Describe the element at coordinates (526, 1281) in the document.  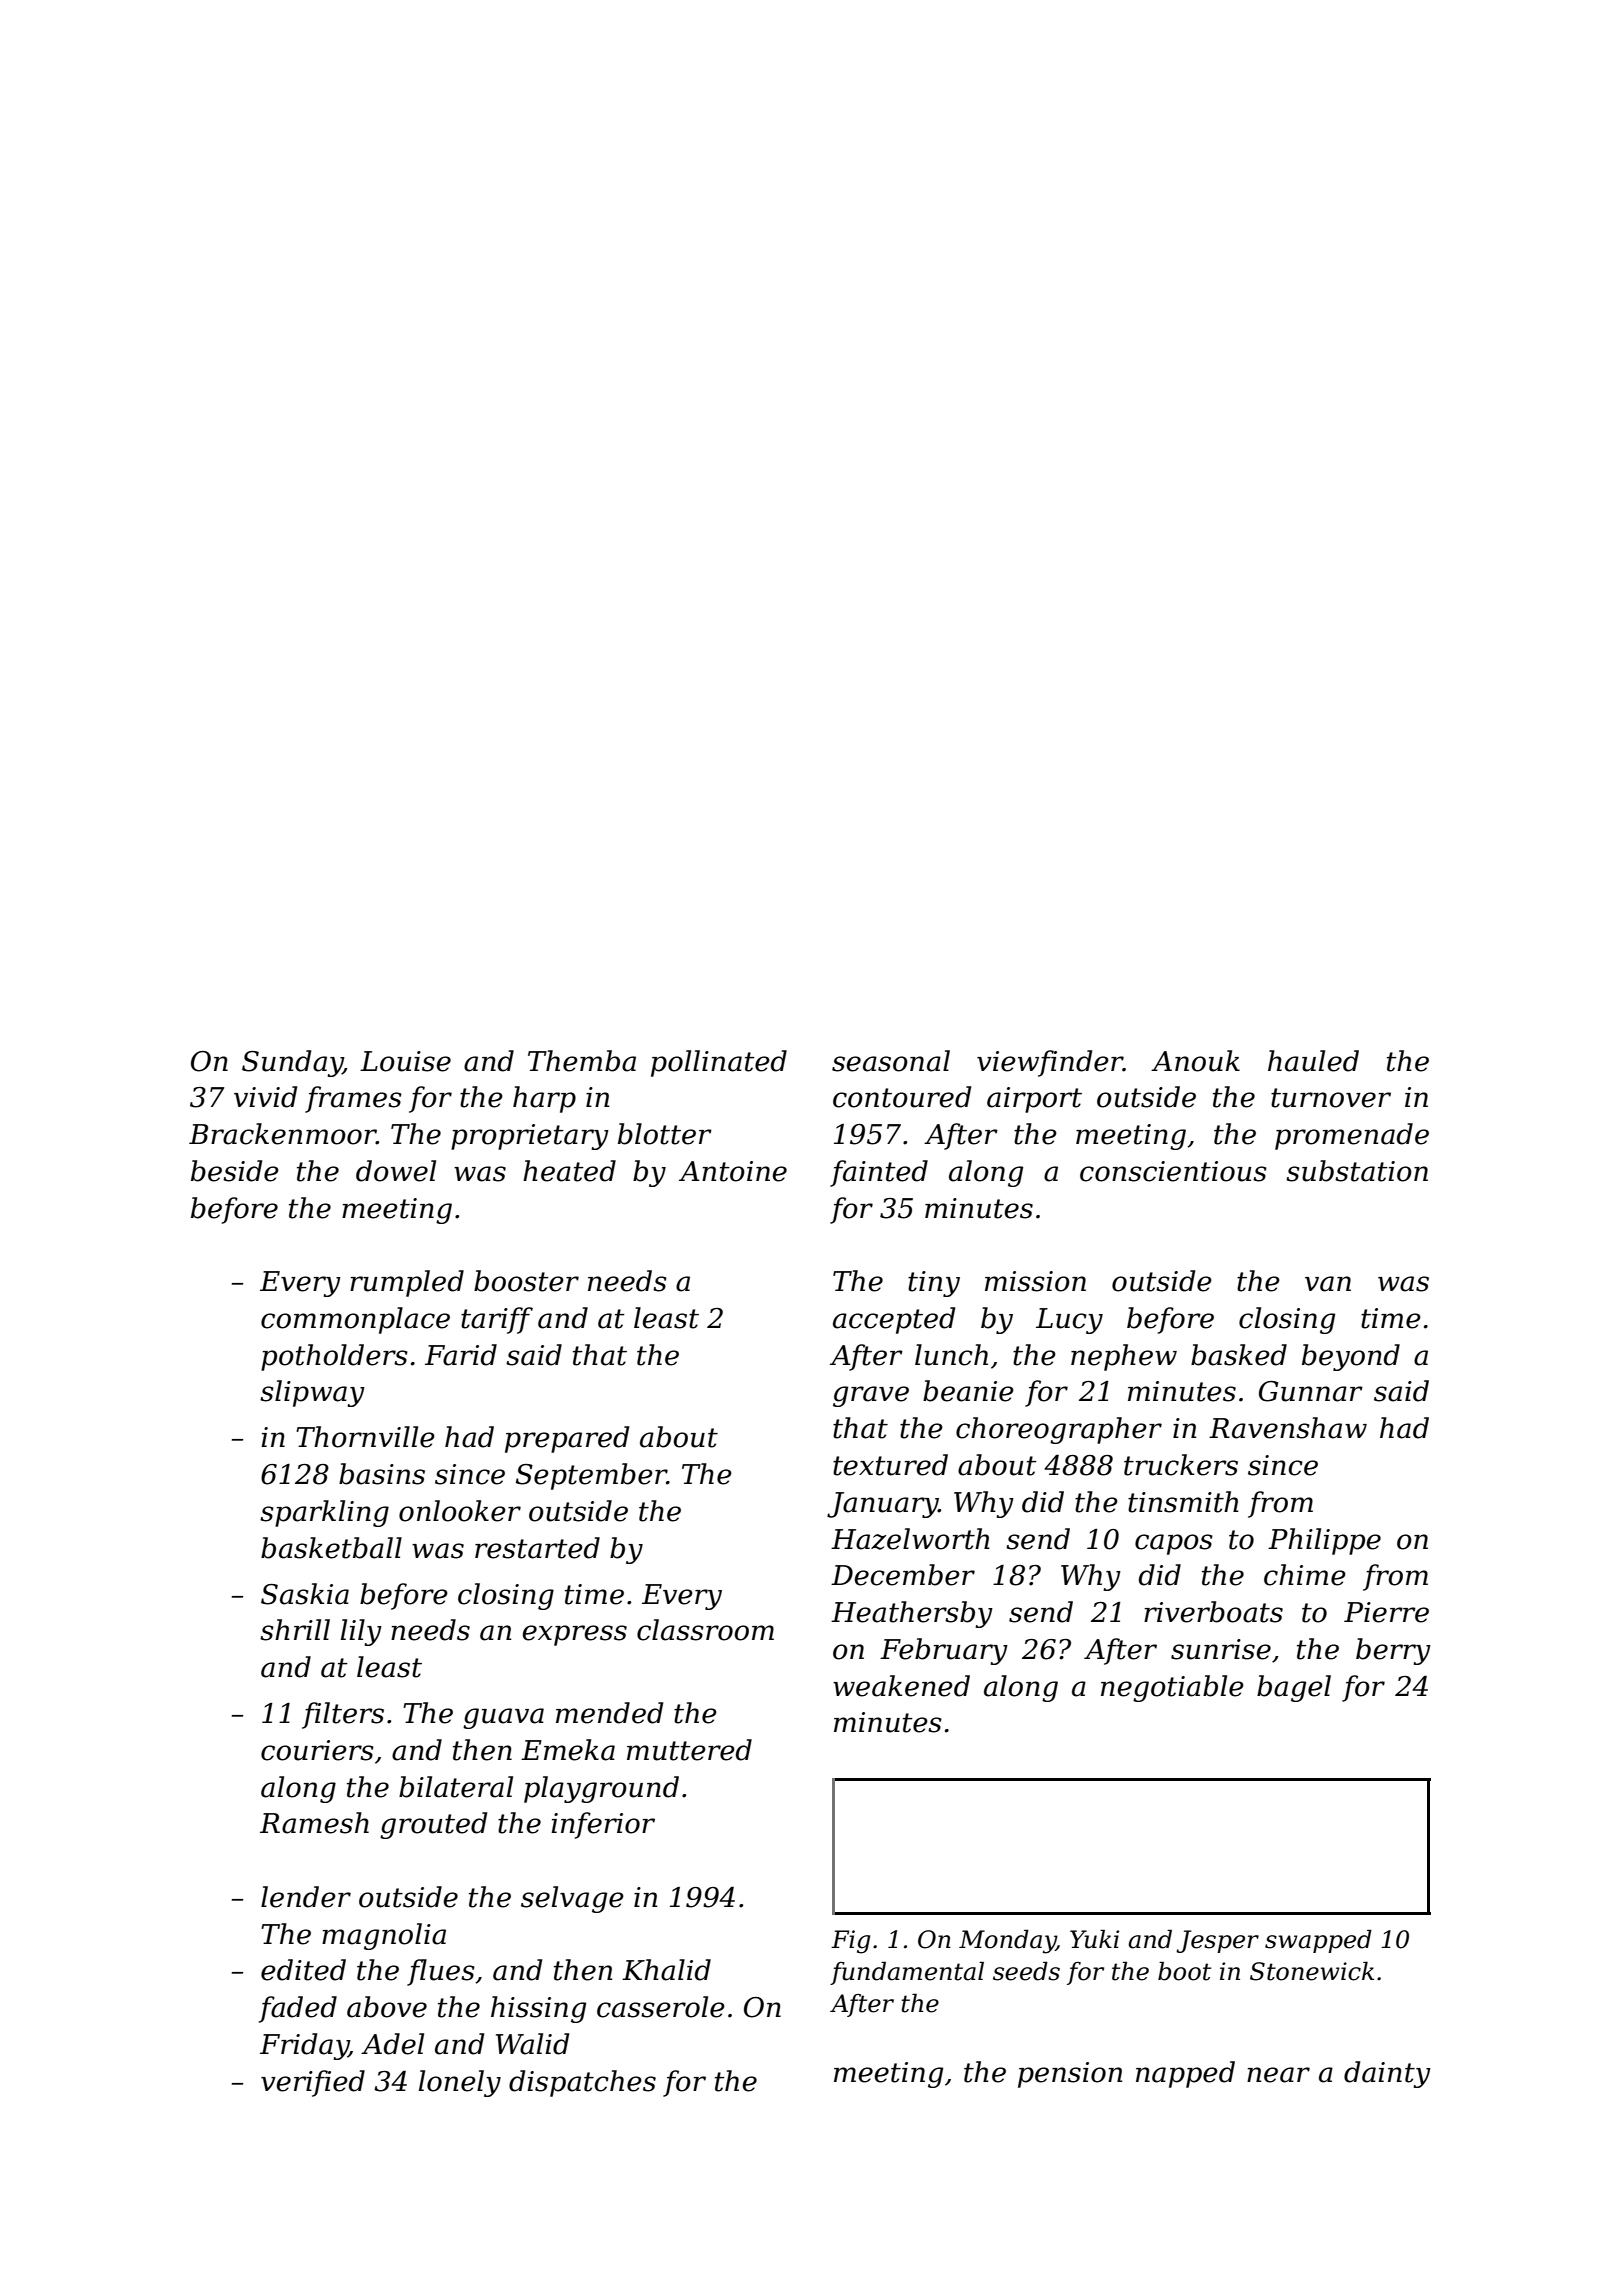
I see `booster` at that location.
